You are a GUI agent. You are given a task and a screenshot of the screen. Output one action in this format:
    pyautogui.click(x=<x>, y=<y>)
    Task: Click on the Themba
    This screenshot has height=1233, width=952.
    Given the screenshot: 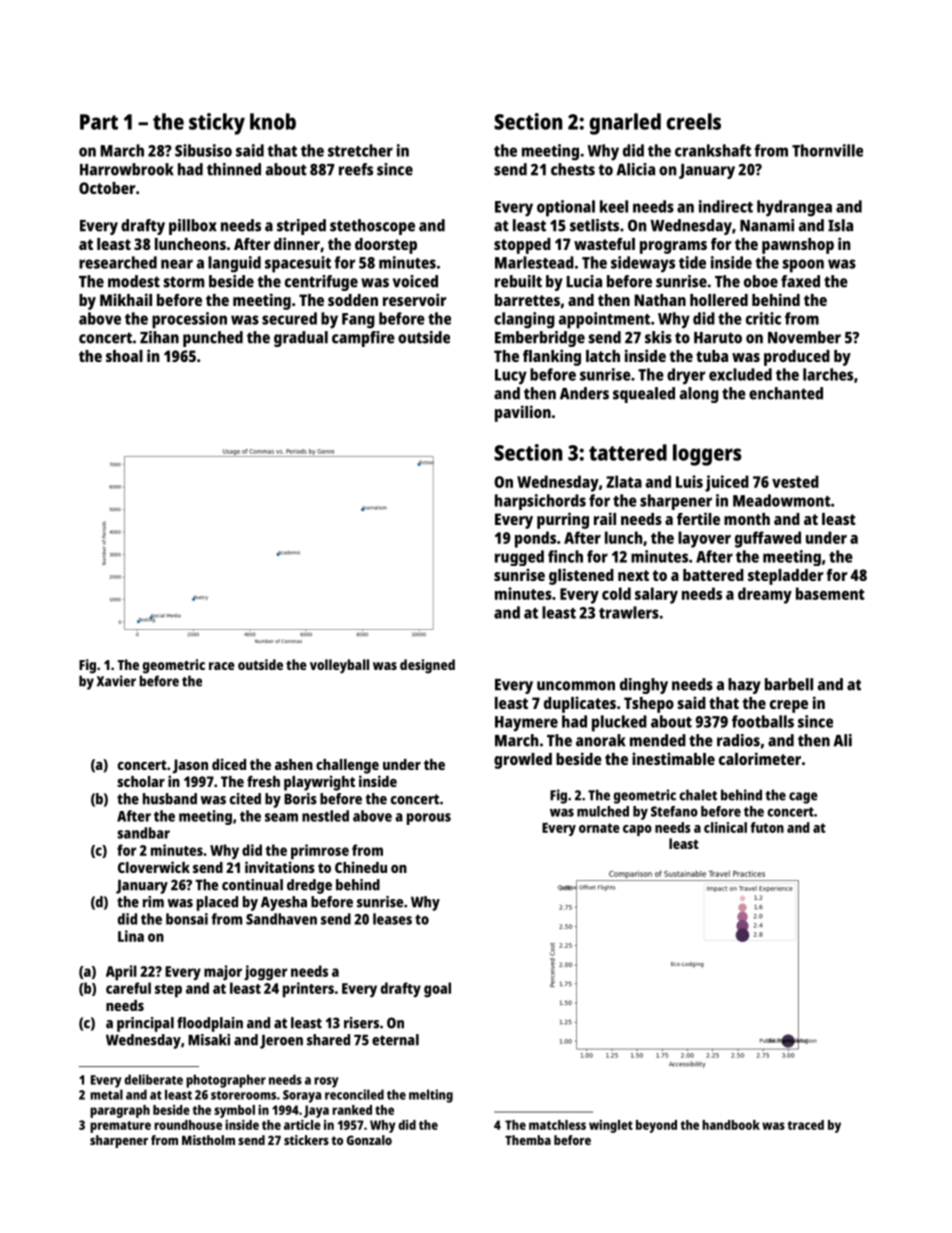 What is the action you would take?
    pyautogui.click(x=528, y=1140)
